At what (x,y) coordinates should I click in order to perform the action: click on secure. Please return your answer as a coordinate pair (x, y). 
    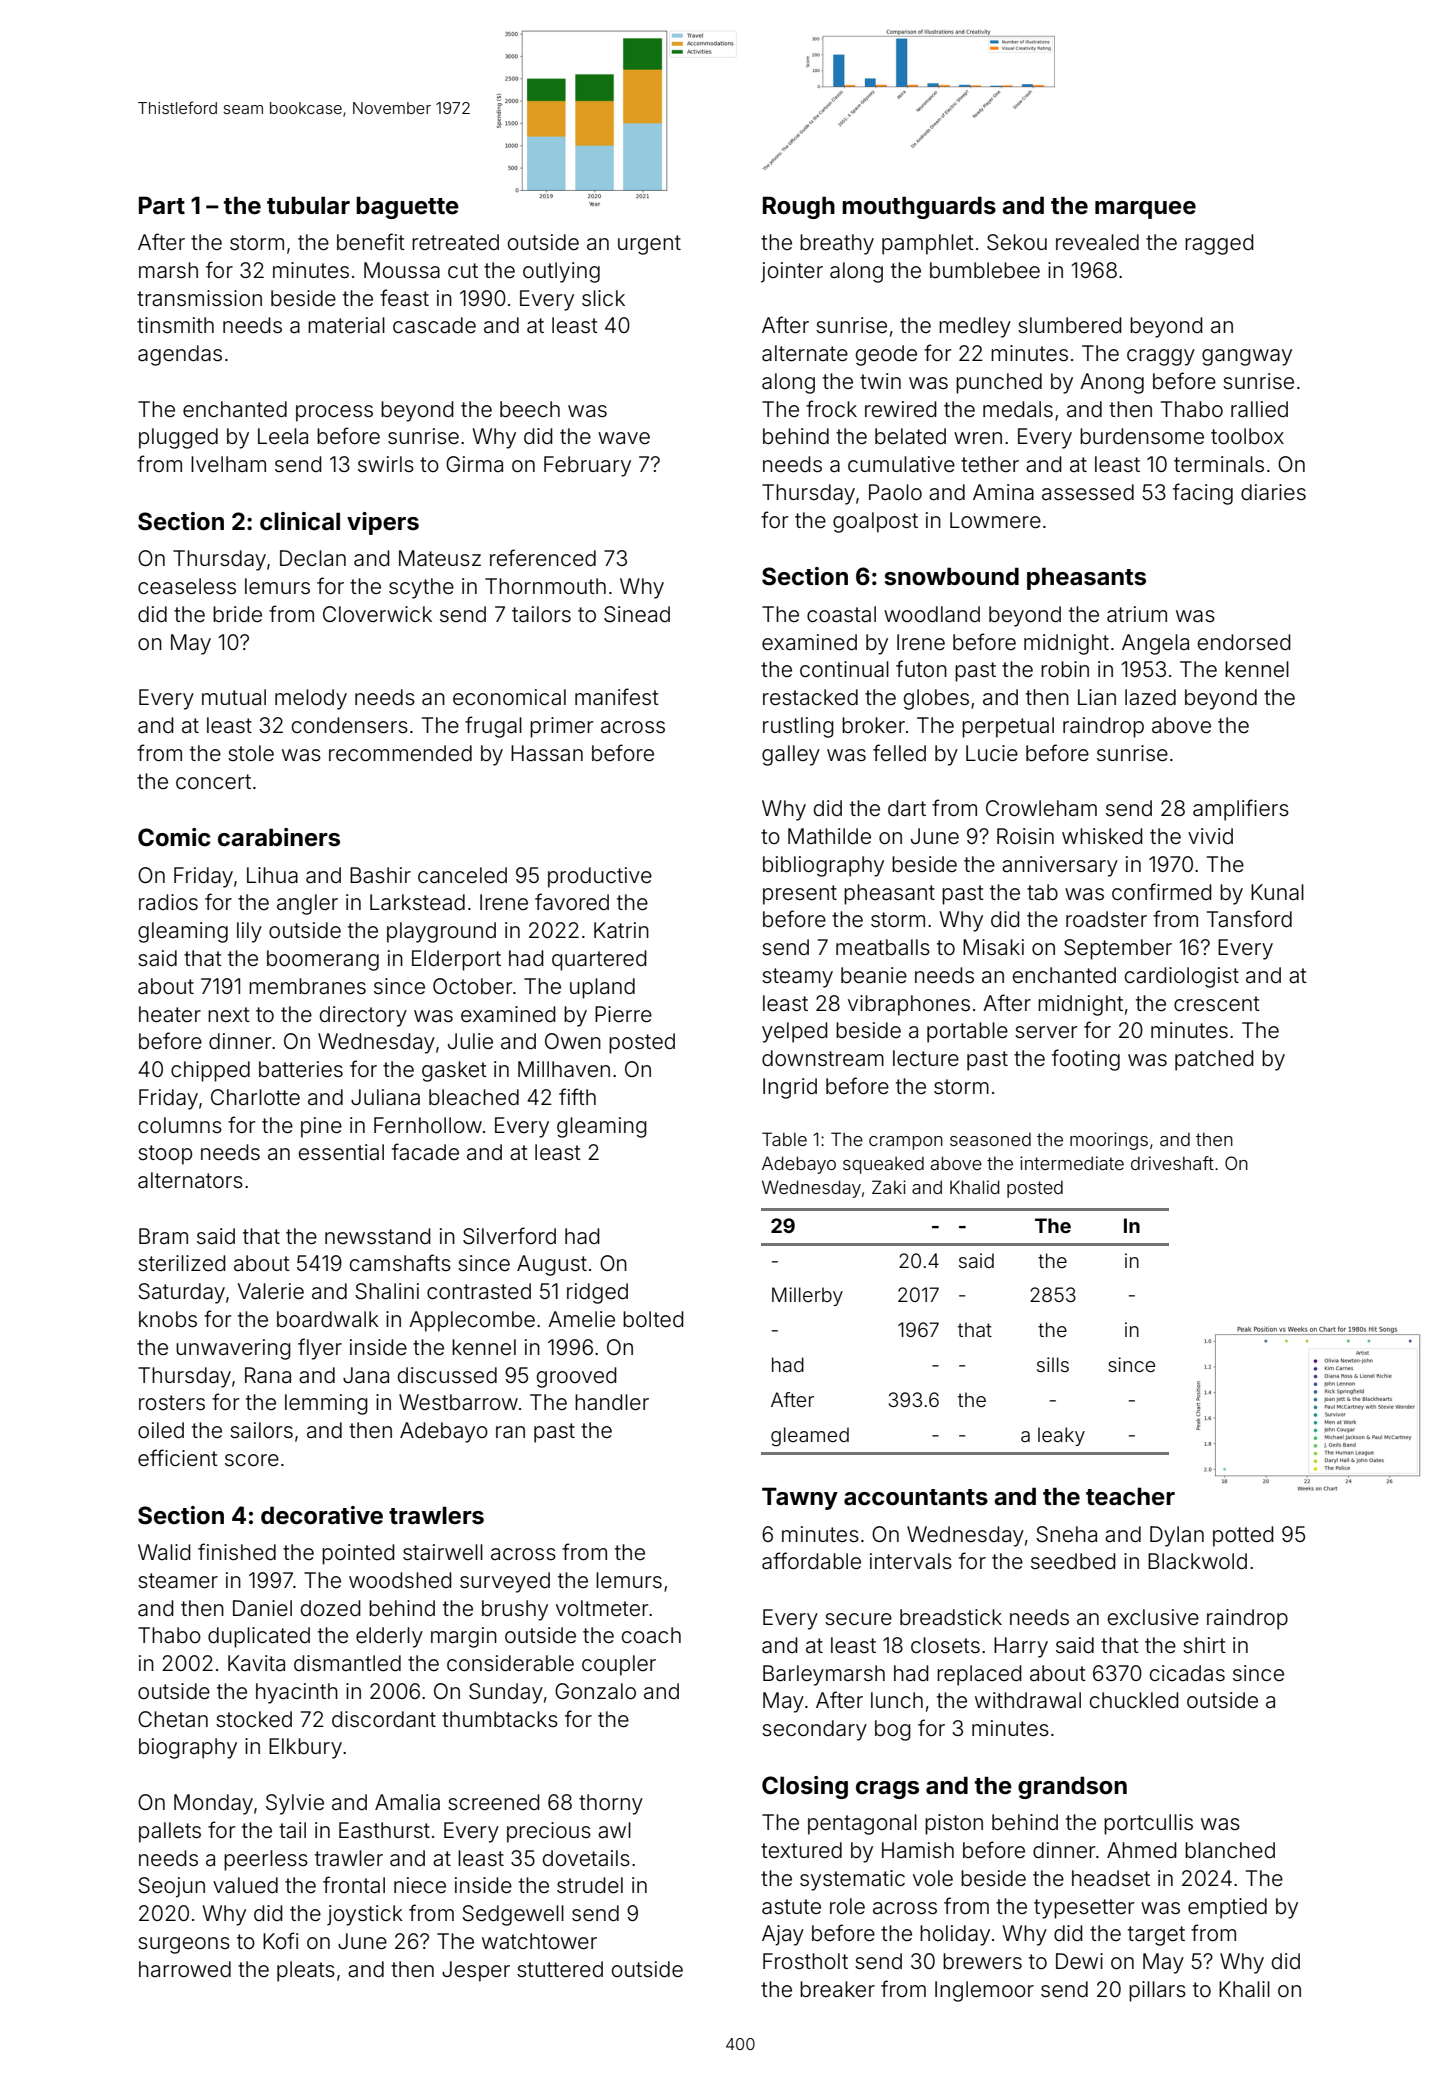
    Looking at the image, I should click on (858, 1619).
